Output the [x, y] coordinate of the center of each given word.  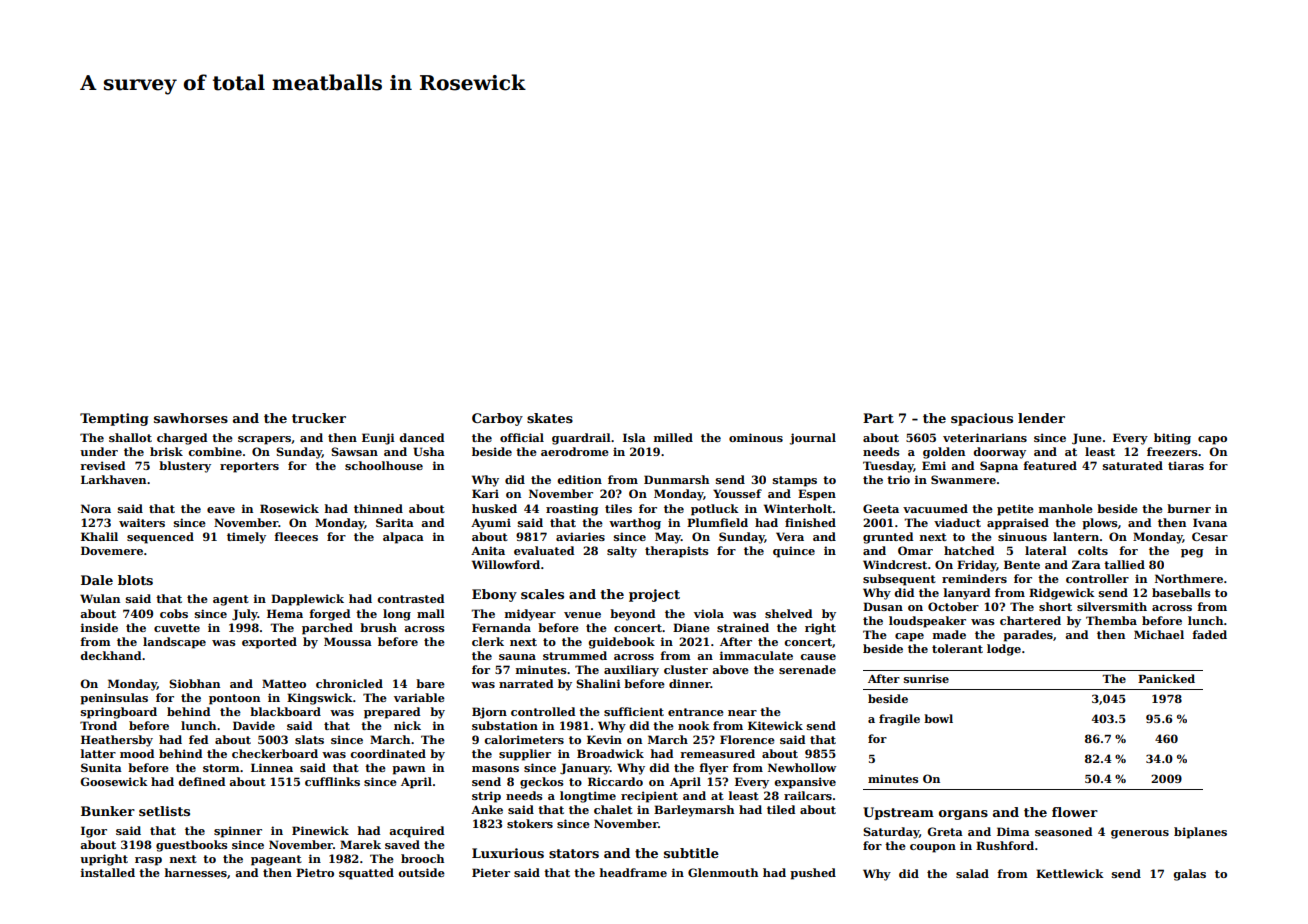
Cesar [1210, 536]
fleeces [296, 536]
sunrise [926, 678]
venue [582, 615]
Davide [254, 725]
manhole [1066, 508]
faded [1209, 634]
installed [108, 872]
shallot [130, 437]
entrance [696, 712]
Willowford [506, 564]
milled [673, 437]
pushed [813, 874]
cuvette [177, 628]
